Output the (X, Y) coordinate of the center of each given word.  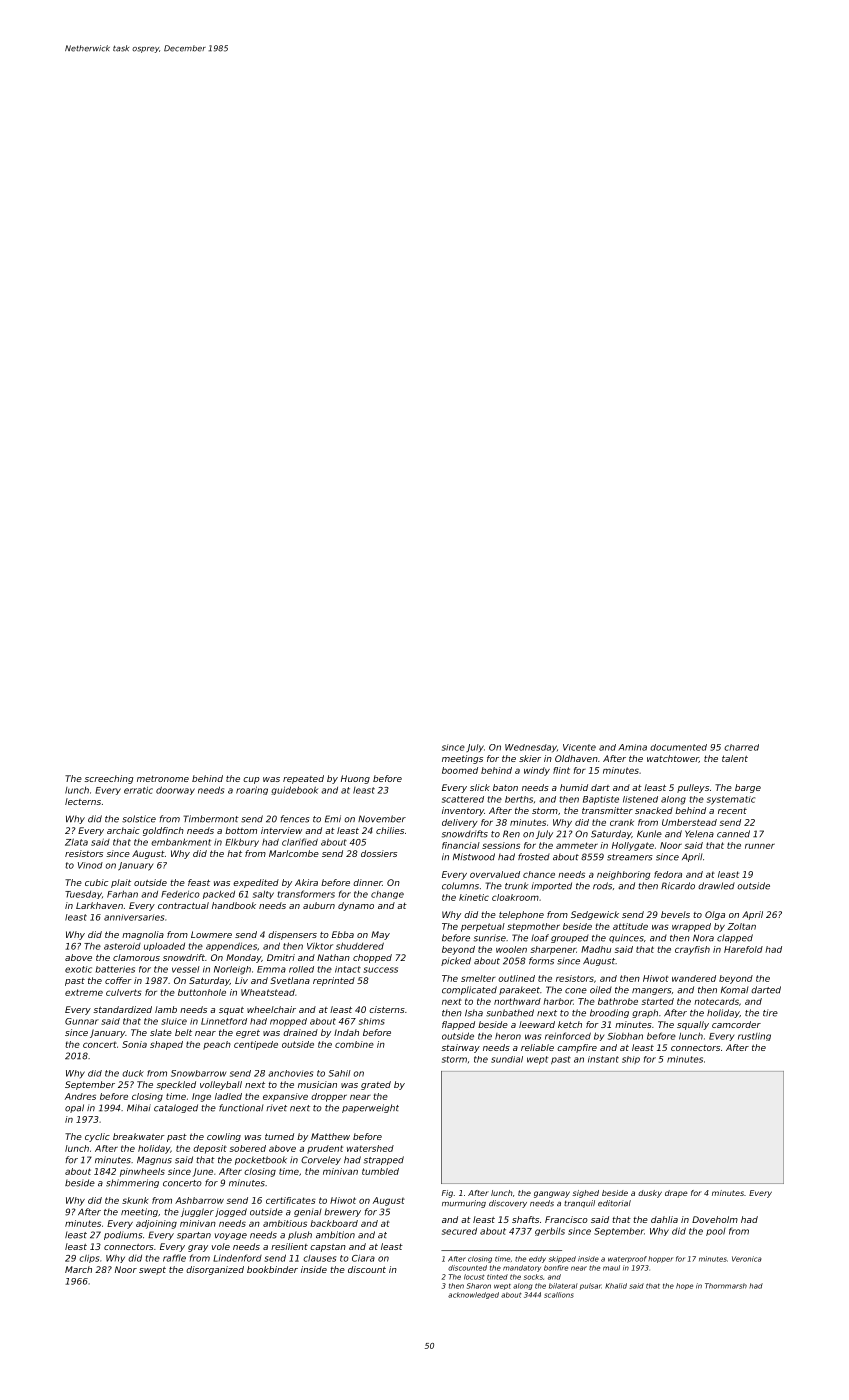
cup (251, 780)
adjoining (156, 1224)
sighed (585, 1194)
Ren (511, 834)
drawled (716, 886)
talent (735, 758)
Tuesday (83, 895)
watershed (370, 1148)
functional (241, 1108)
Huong (355, 779)
